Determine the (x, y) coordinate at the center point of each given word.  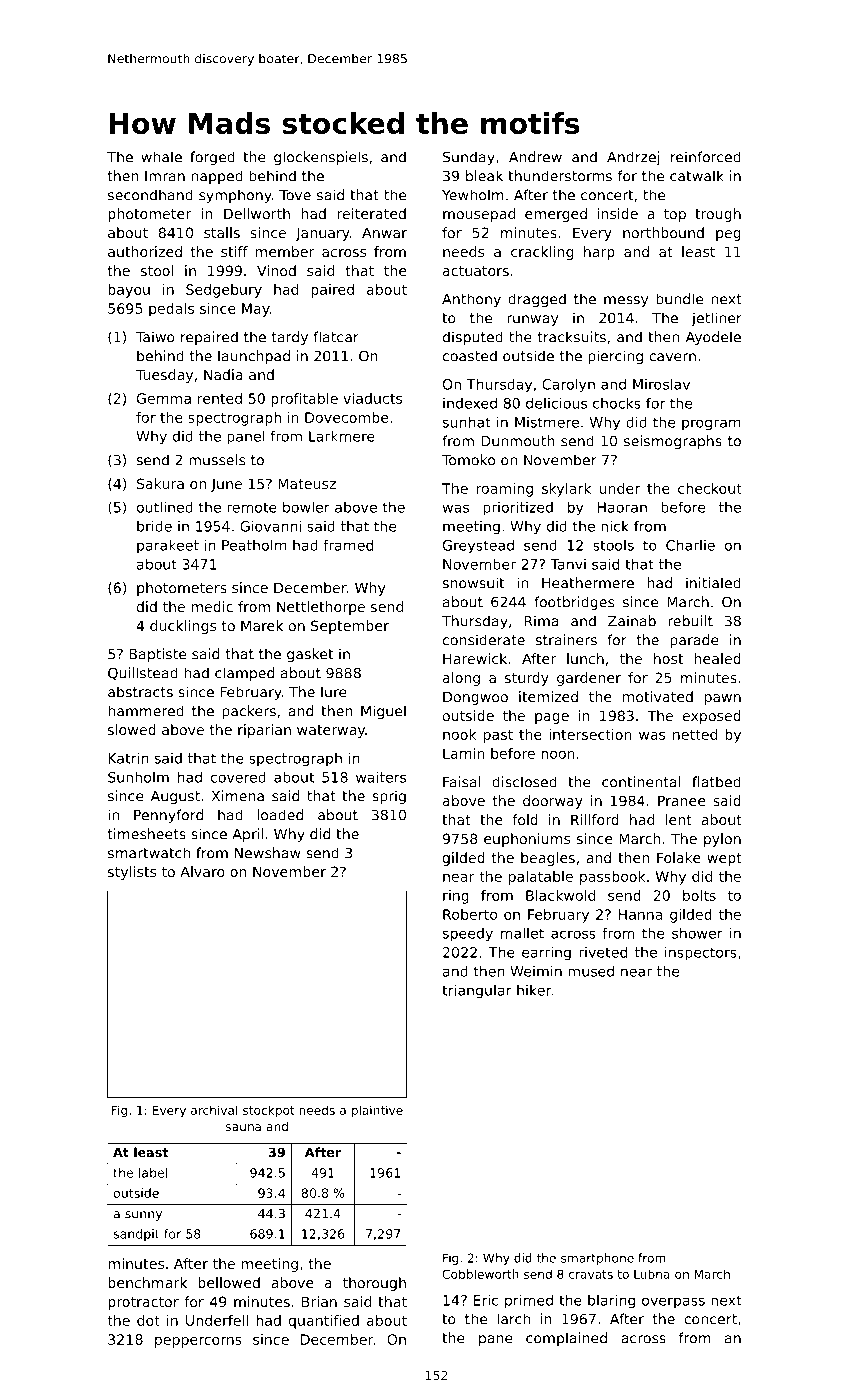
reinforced (706, 157)
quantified (324, 1322)
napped (217, 177)
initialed (713, 583)
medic (212, 606)
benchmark (147, 1282)
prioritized (518, 508)
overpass (673, 1303)
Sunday (469, 158)
